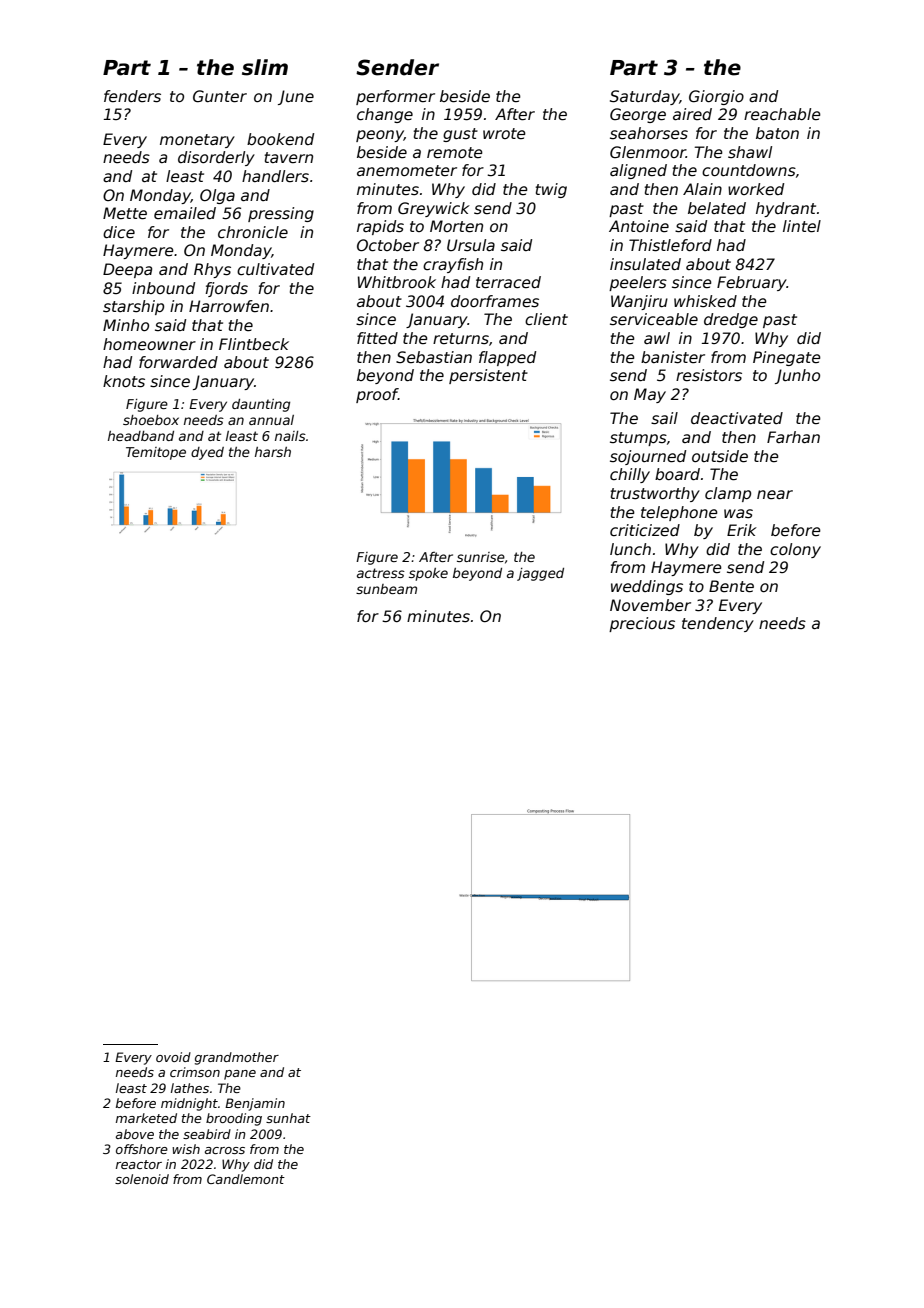 The image size is (924, 1308). I want to click on Olga, so click(217, 196).
